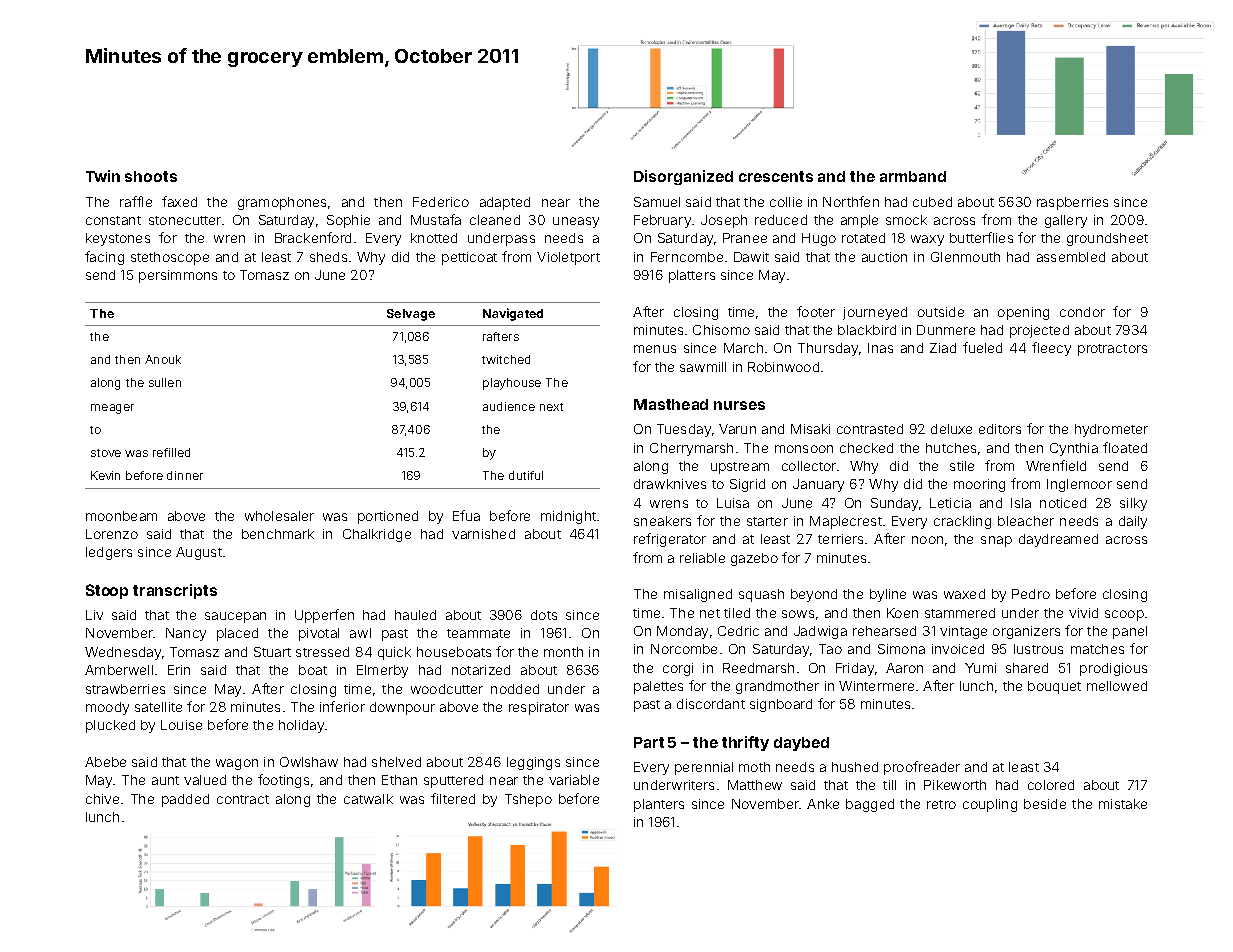  I want to click on checked, so click(866, 448).
